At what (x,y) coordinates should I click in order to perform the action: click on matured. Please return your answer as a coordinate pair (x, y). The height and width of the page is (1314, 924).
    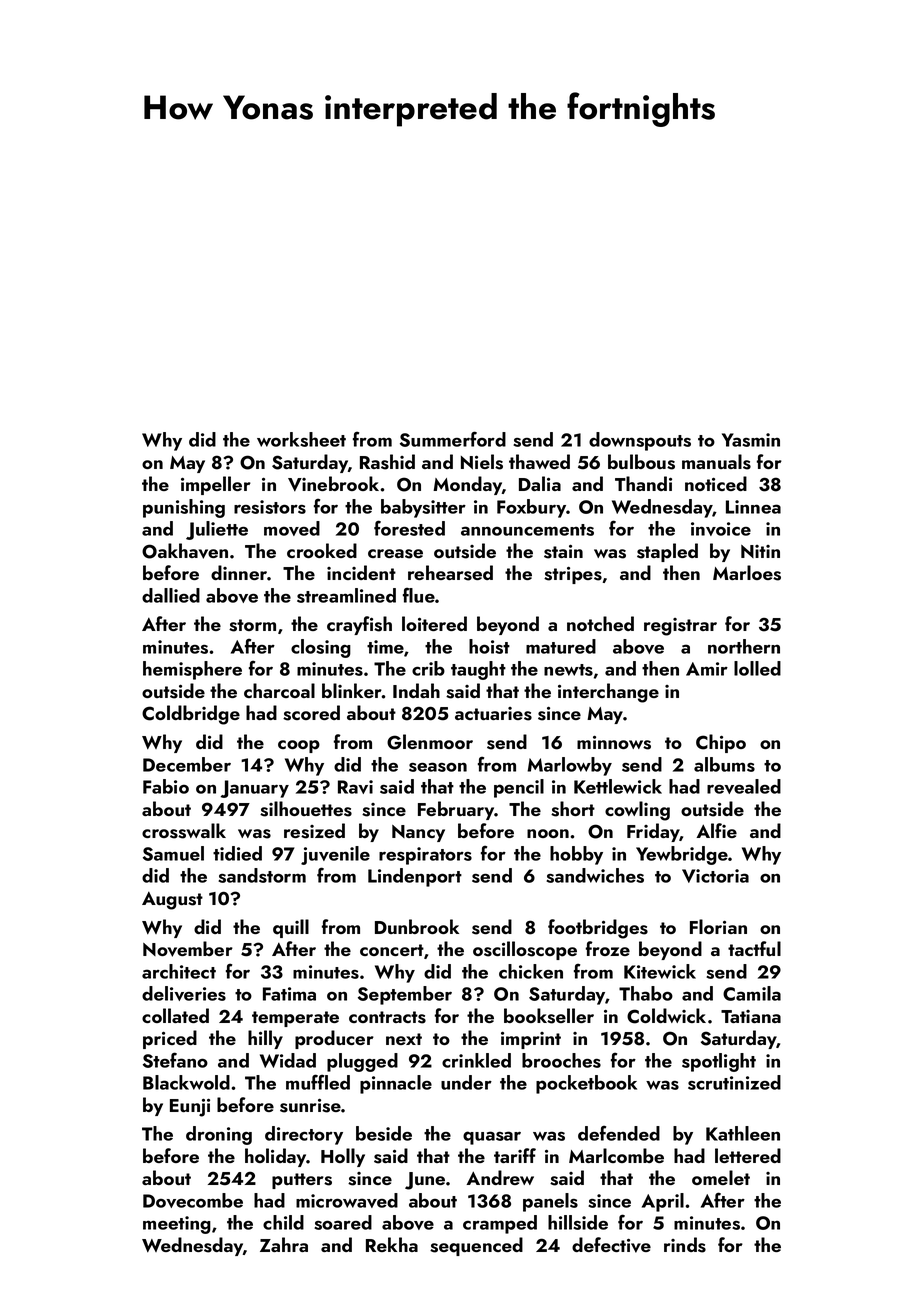
    Looking at the image, I should click on (561, 646).
